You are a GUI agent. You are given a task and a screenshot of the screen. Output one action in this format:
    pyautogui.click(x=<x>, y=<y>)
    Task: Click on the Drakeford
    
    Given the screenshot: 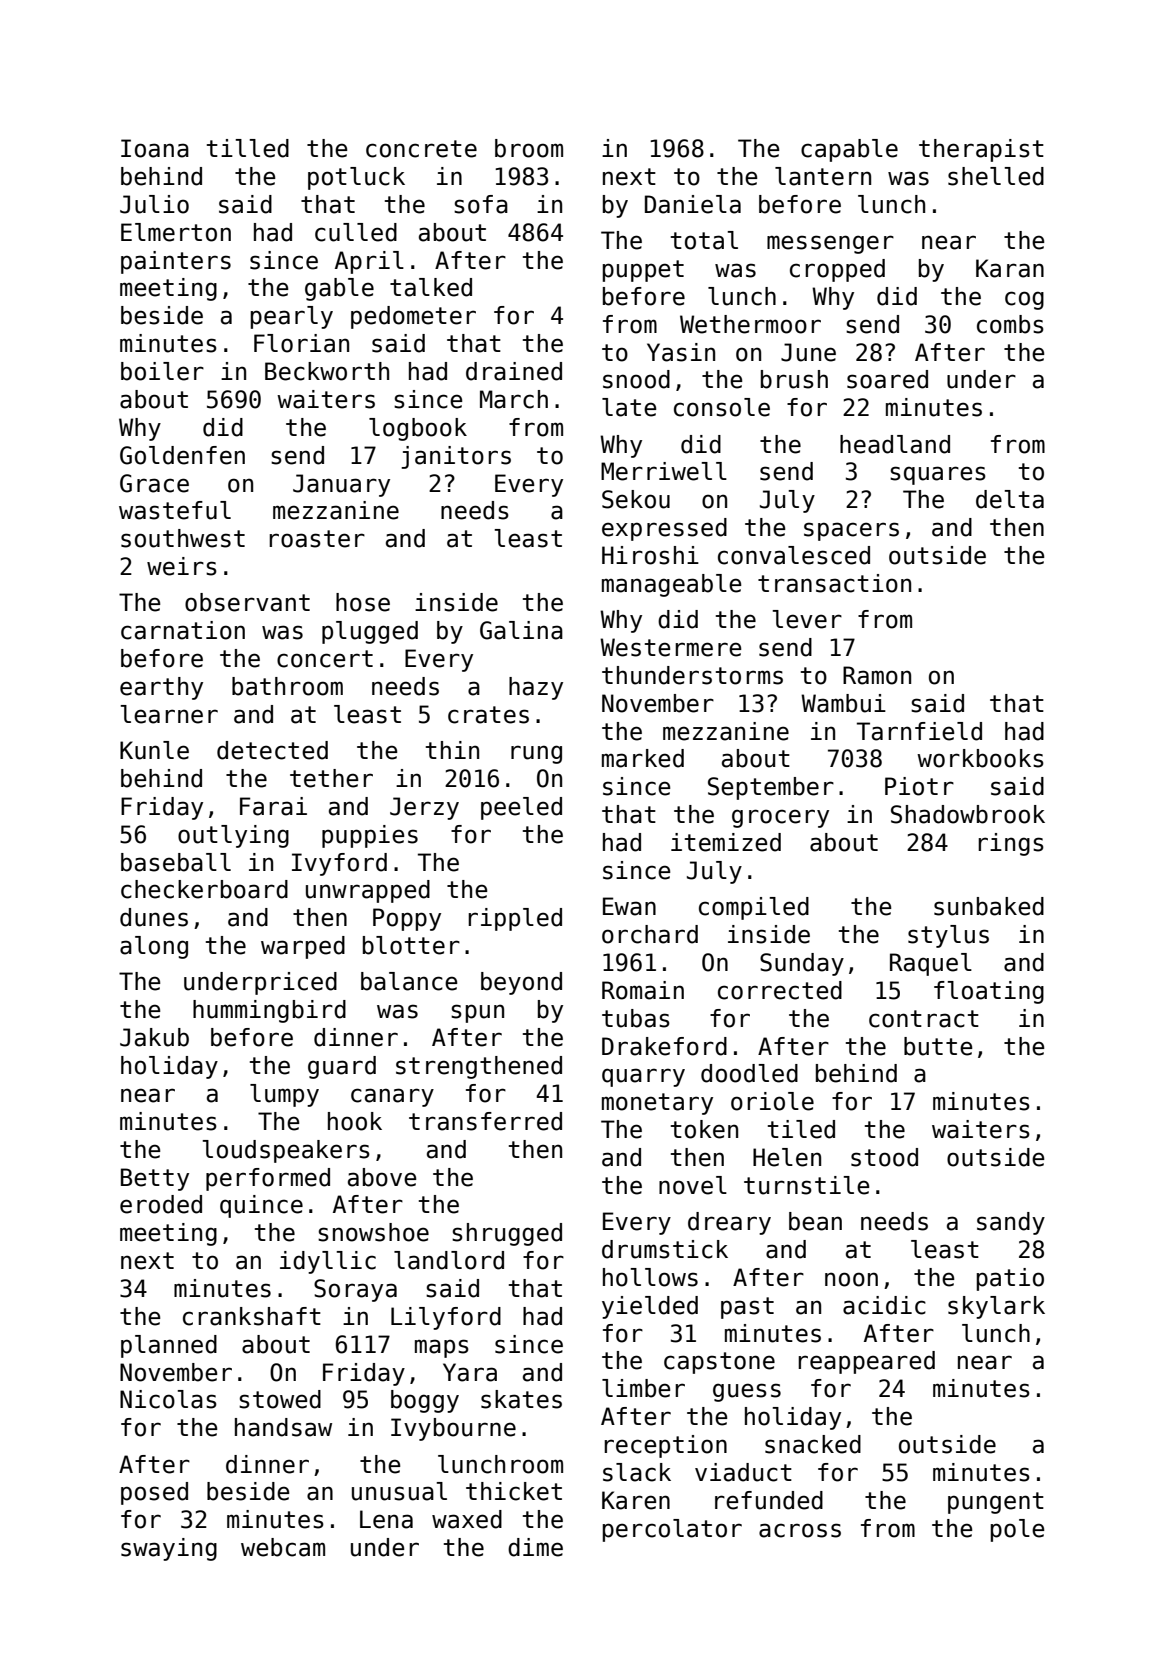 What is the action you would take?
    pyautogui.click(x=664, y=1046)
